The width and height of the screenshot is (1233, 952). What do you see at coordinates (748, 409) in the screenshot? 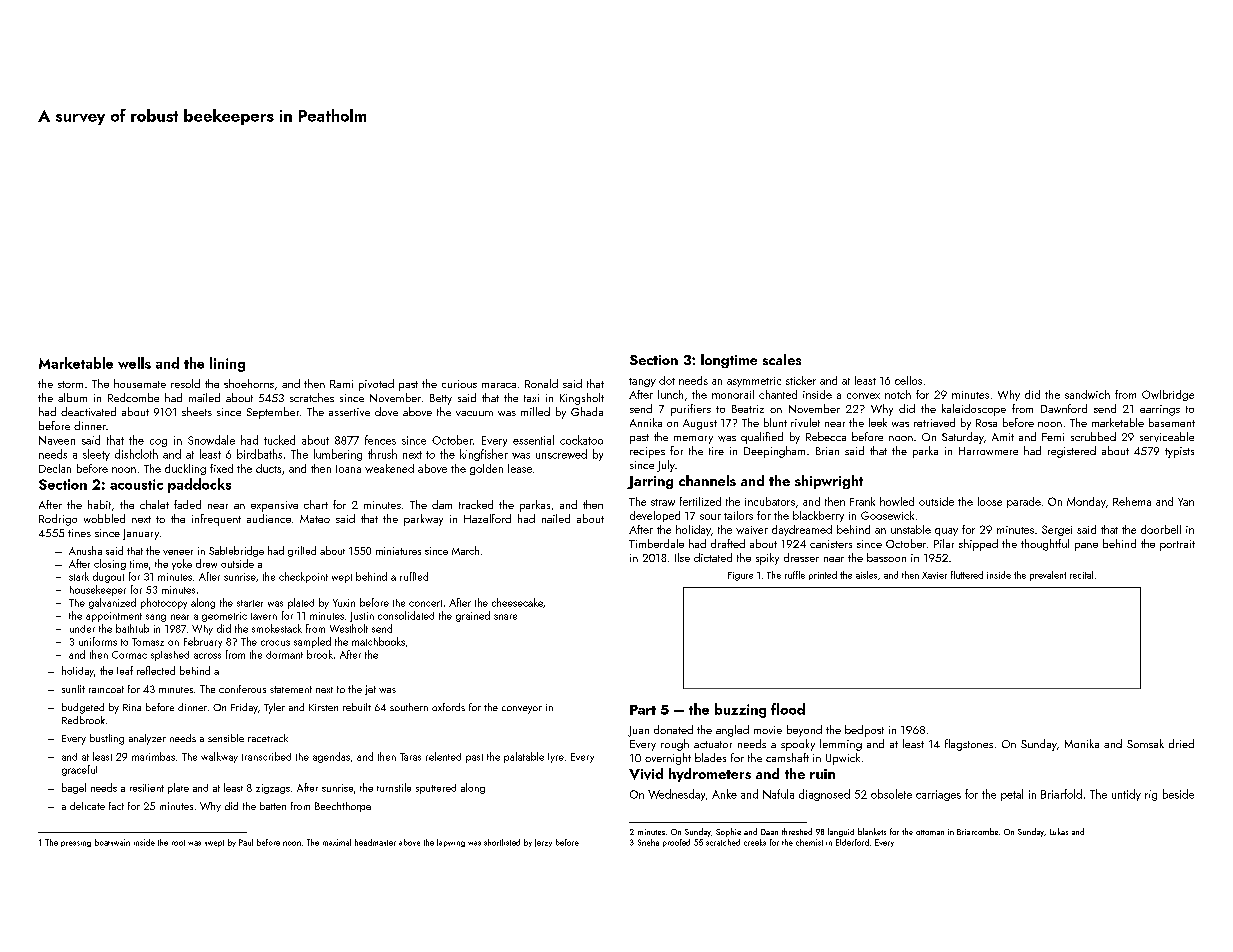
I see `Beatriz` at bounding box center [748, 409].
